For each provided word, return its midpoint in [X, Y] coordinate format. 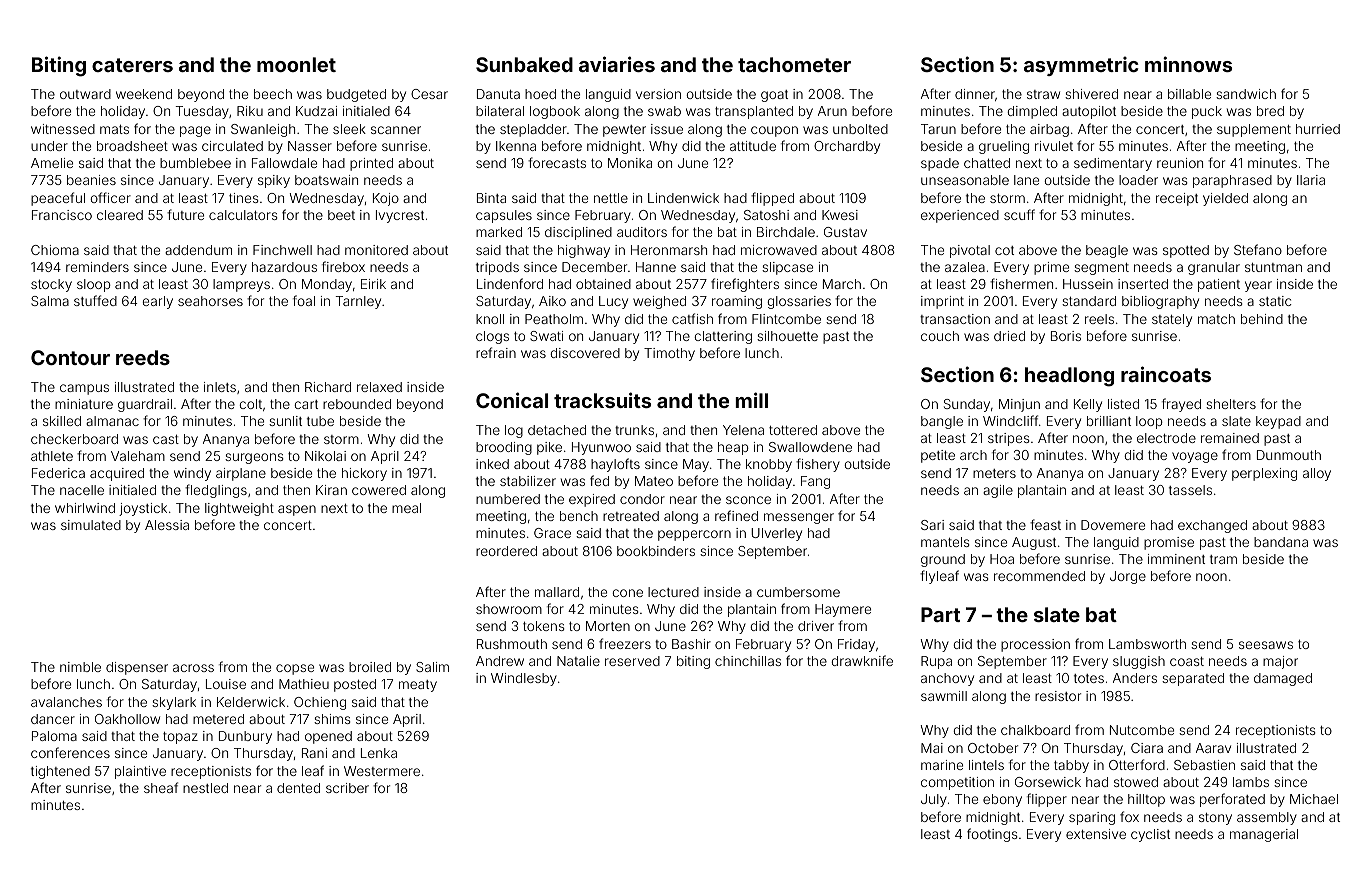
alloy [1317, 474]
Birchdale [786, 232]
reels [1099, 319]
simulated [91, 525]
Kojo [386, 199]
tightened [60, 772]
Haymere [843, 610]
